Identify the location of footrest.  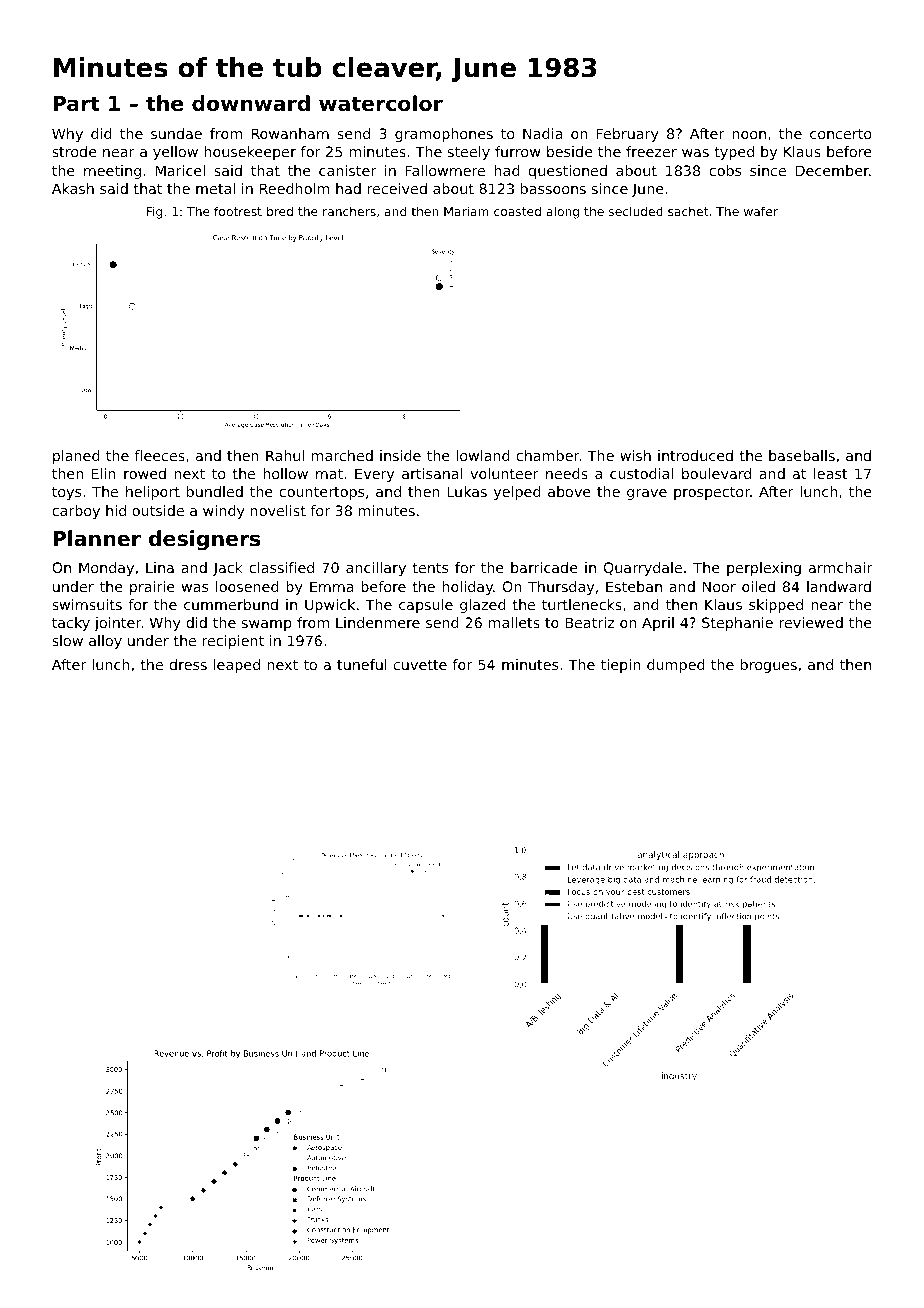
(238, 211).
